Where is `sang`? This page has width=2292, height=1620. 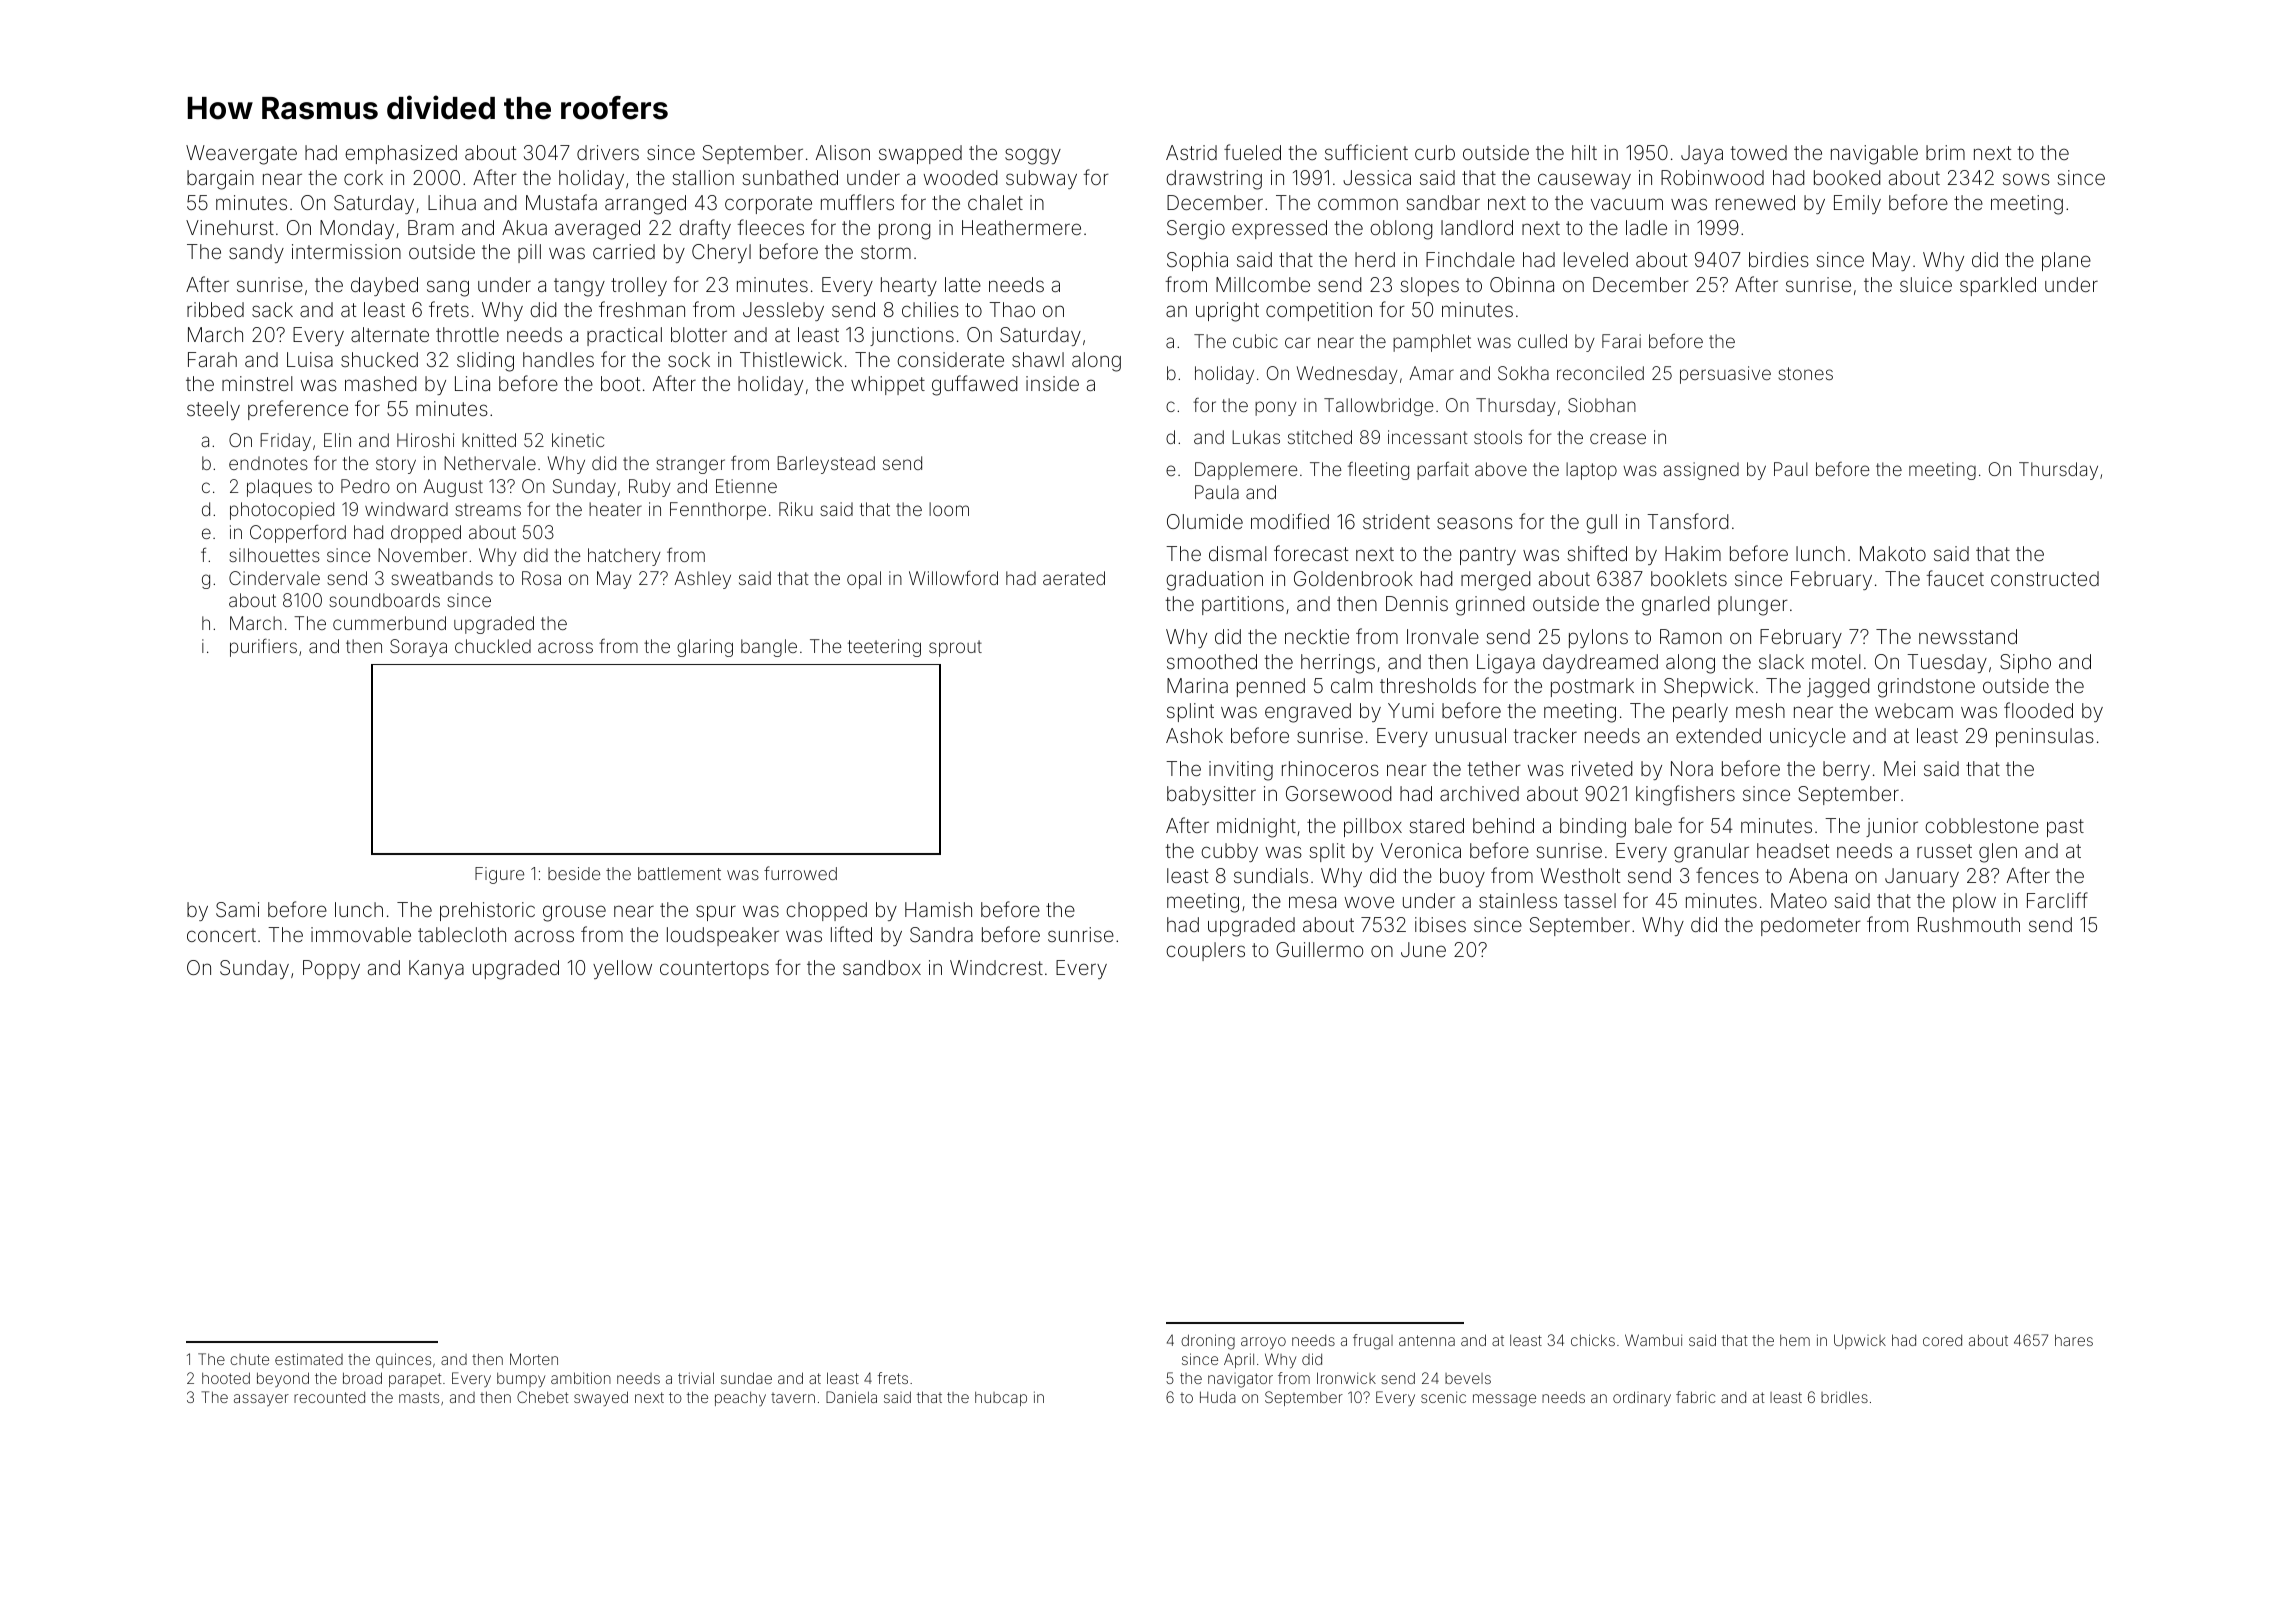
sang is located at coordinates (448, 288).
